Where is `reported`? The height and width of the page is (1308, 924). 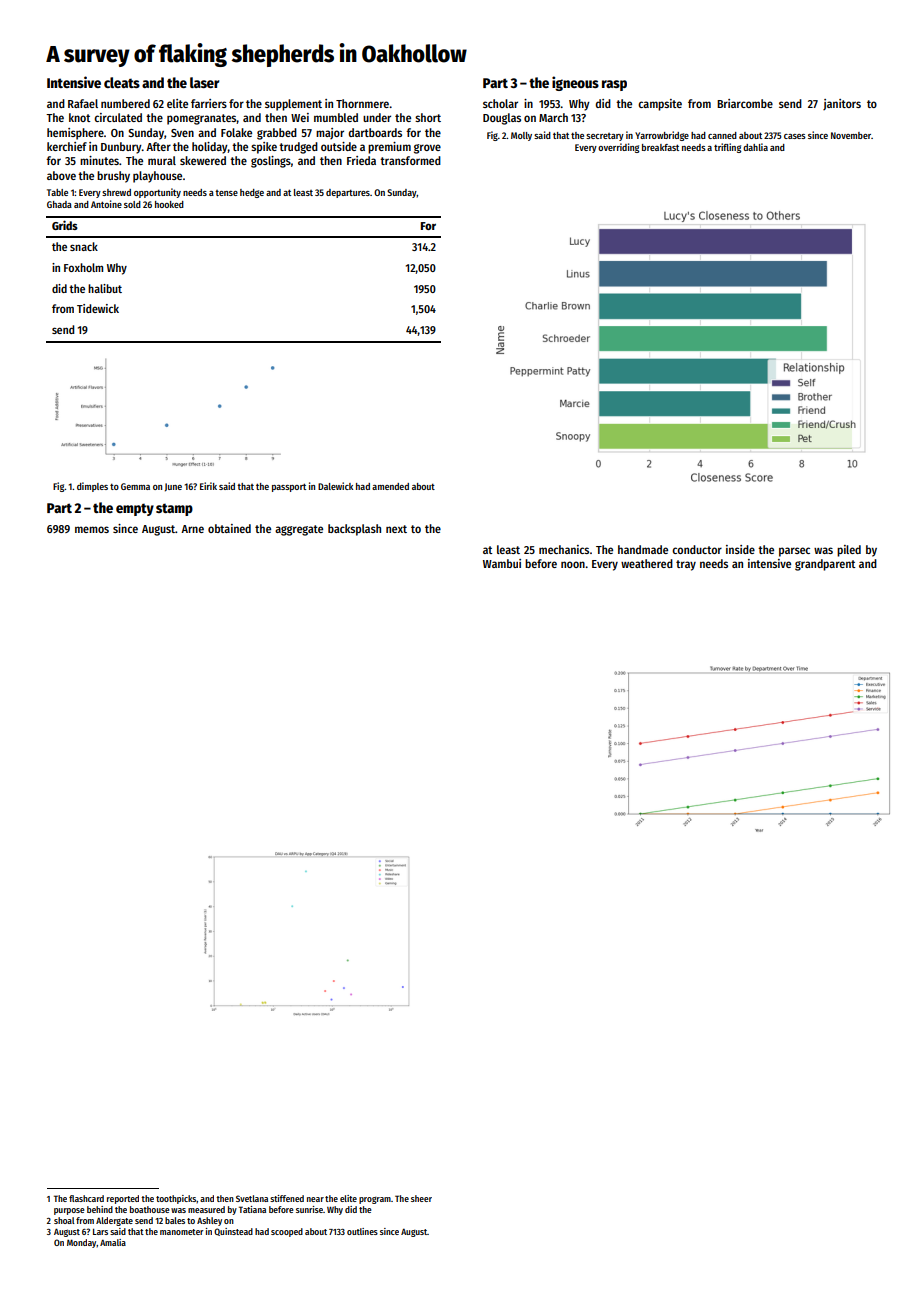
reported is located at coordinates (123, 1199).
